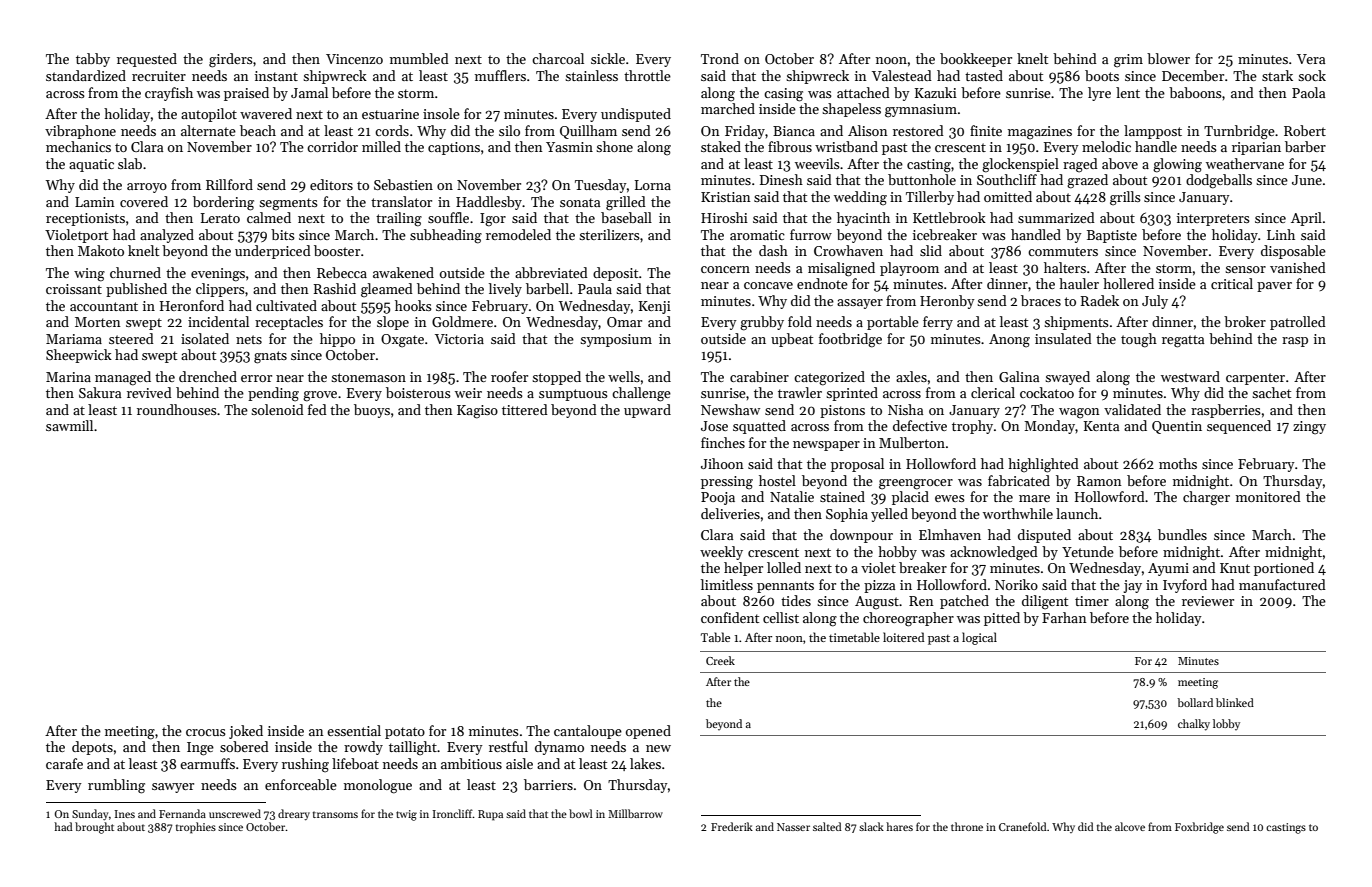  Describe the element at coordinates (1182, 534) in the page. I see `bundles` at that location.
